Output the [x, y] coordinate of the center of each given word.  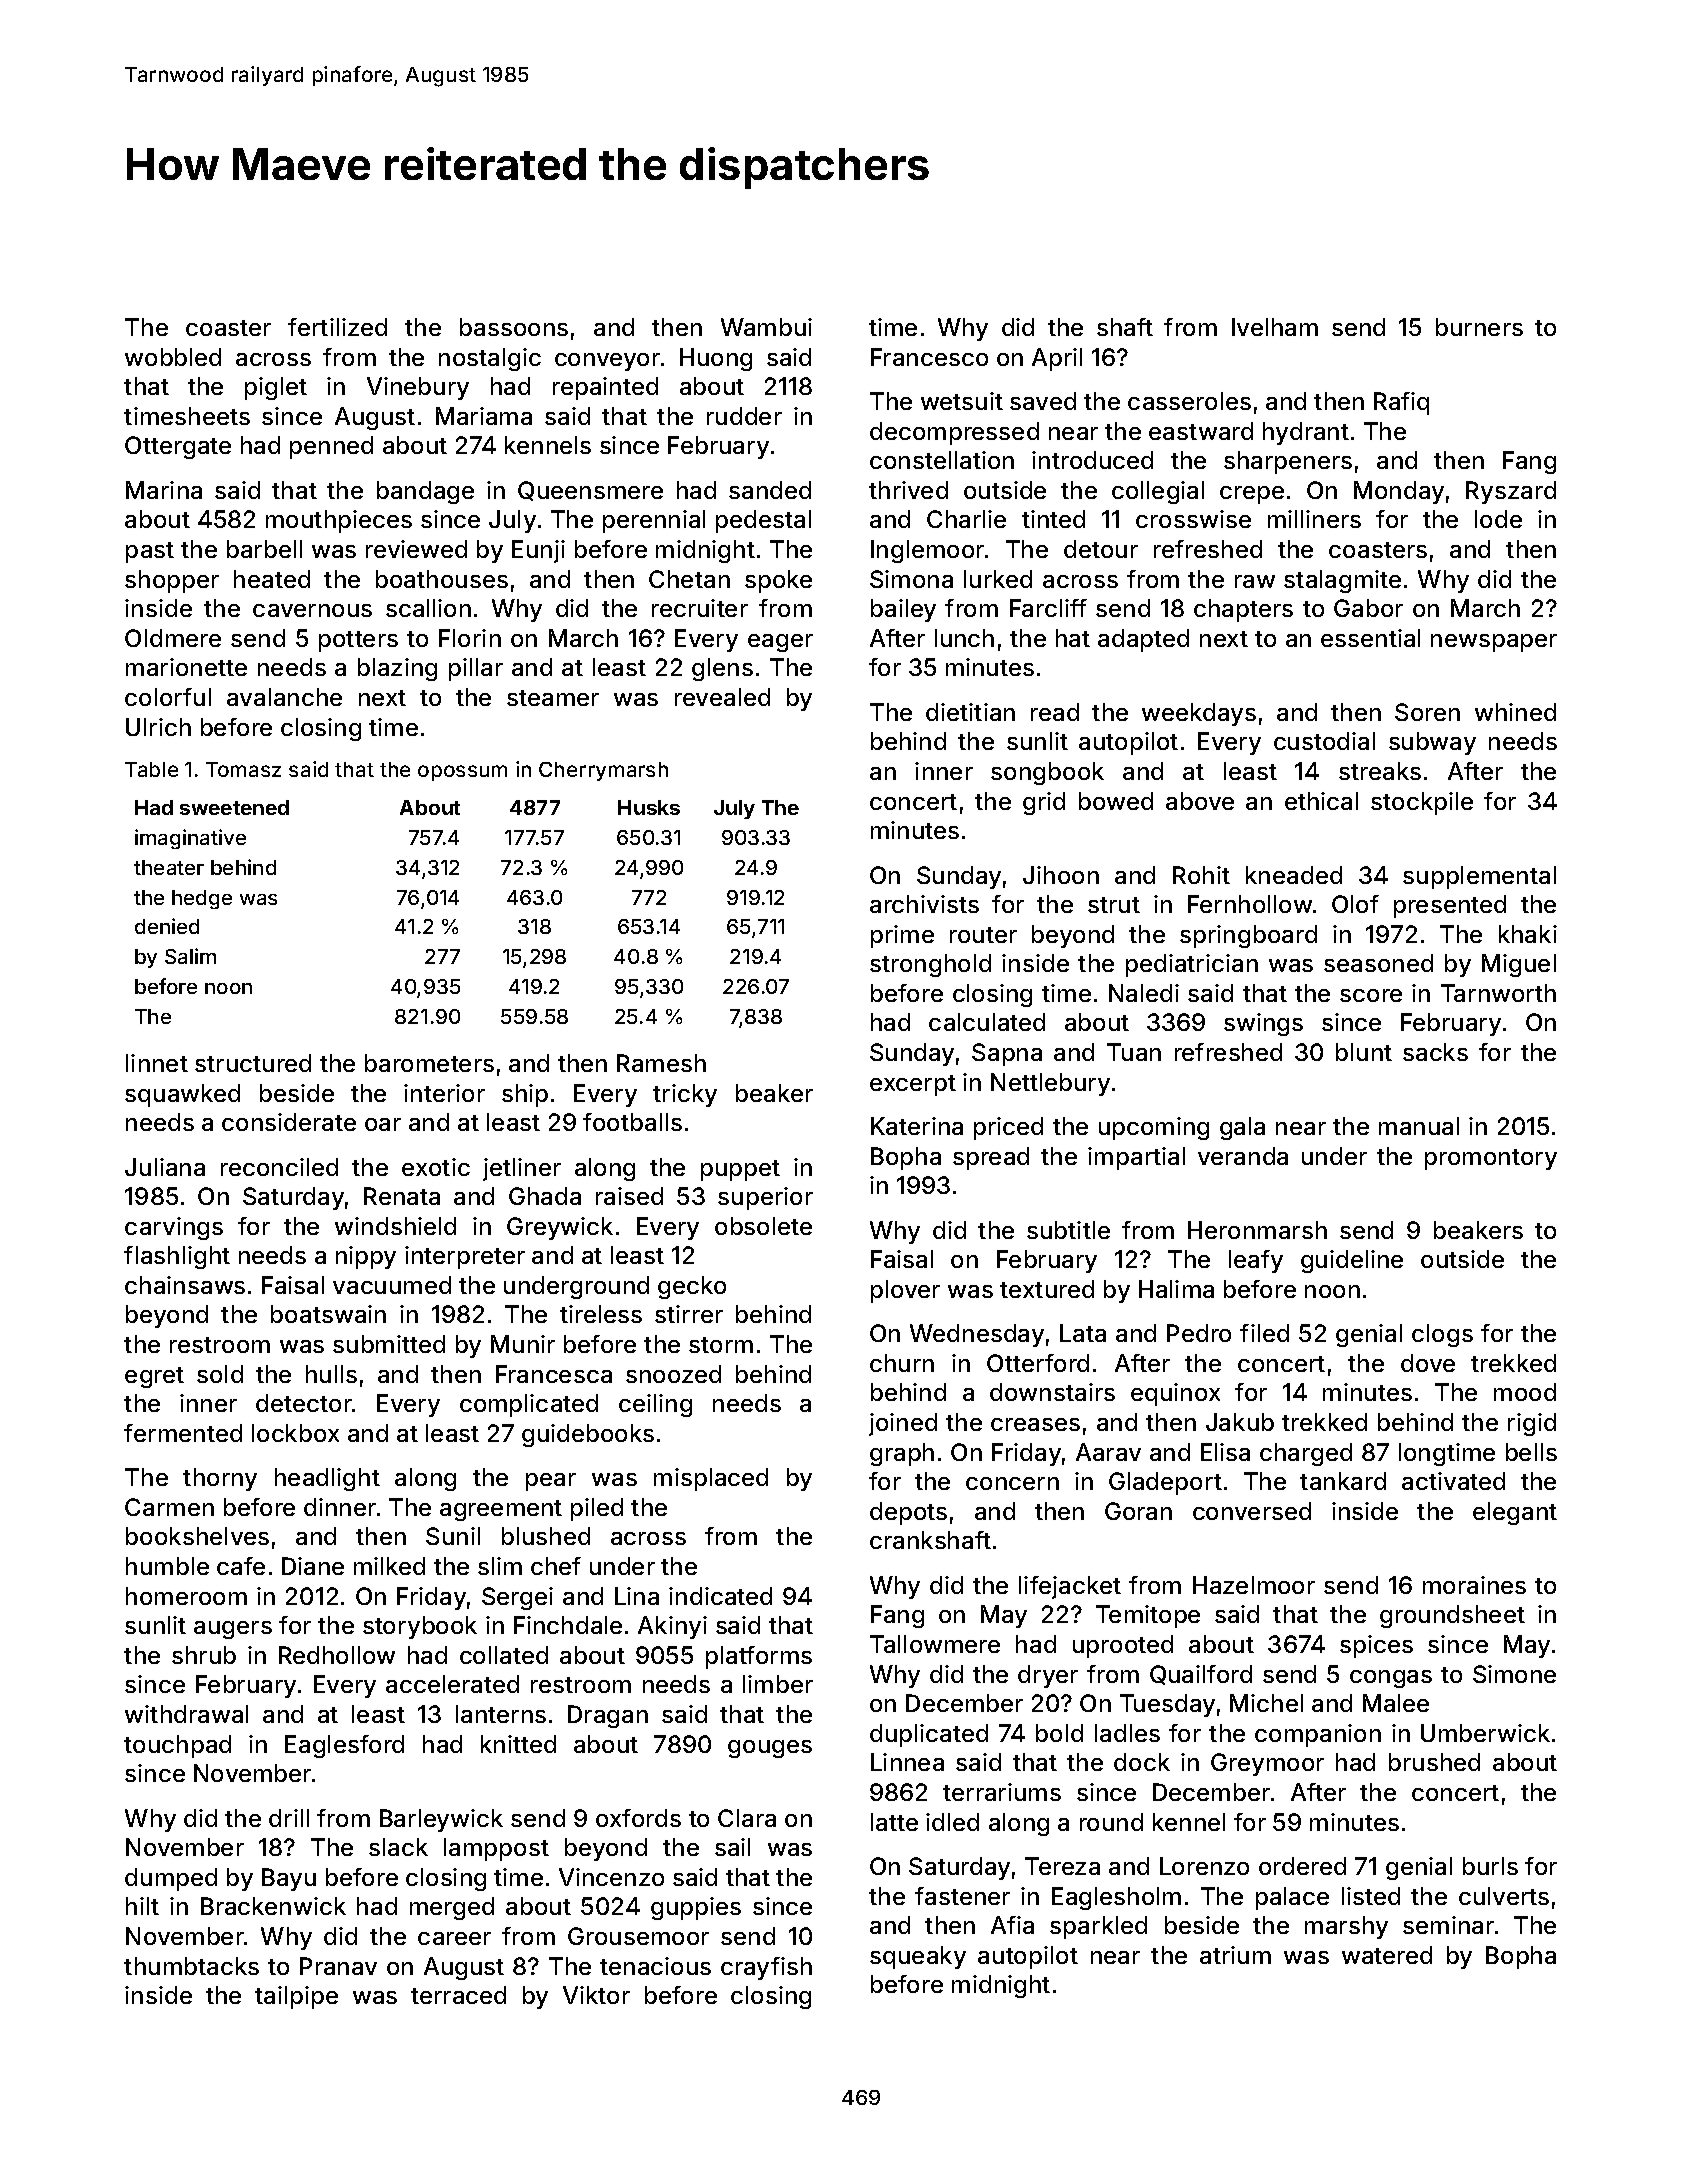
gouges [770, 1749]
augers [233, 1630]
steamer [553, 698]
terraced [458, 1995]
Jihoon [1061, 875]
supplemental [1479, 877]
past [150, 552]
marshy [1346, 1927]
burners [1479, 327]
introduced [1092, 460]
